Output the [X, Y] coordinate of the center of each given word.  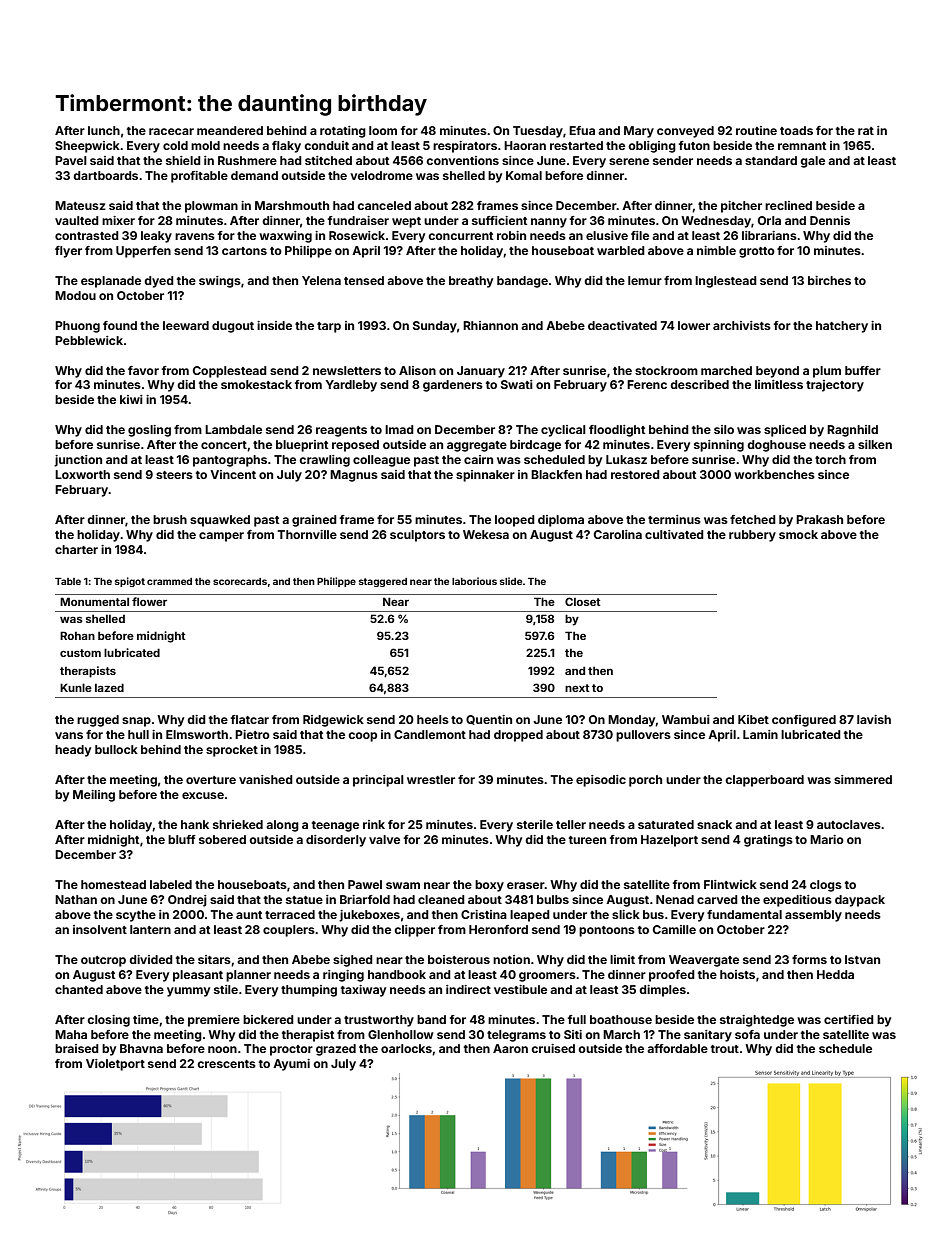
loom [383, 130]
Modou [75, 295]
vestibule [520, 989]
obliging [652, 147]
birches [829, 280]
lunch [104, 130]
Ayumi [291, 1065]
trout [725, 1049]
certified [849, 1019]
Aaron [510, 1048]
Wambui [686, 719]
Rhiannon [490, 325]
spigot [130, 582]
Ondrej [187, 901]
